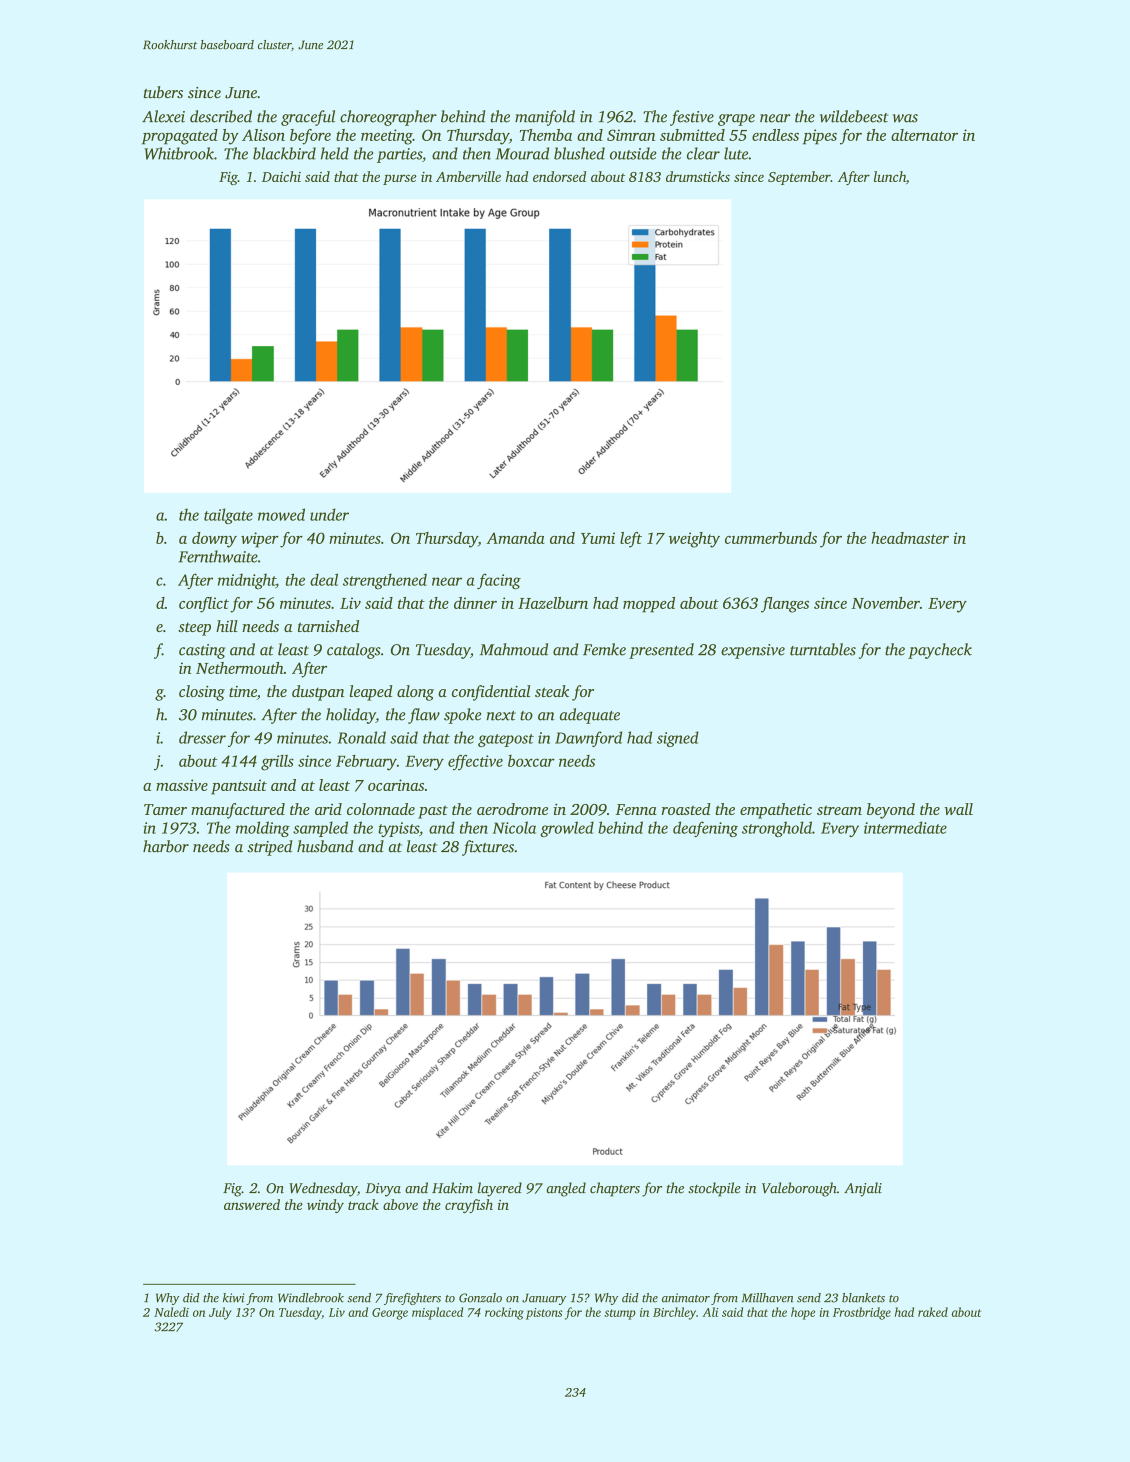 The image size is (1130, 1462). Describe the element at coordinates (171, 1312) in the screenshot. I see `Naledi` at that location.
